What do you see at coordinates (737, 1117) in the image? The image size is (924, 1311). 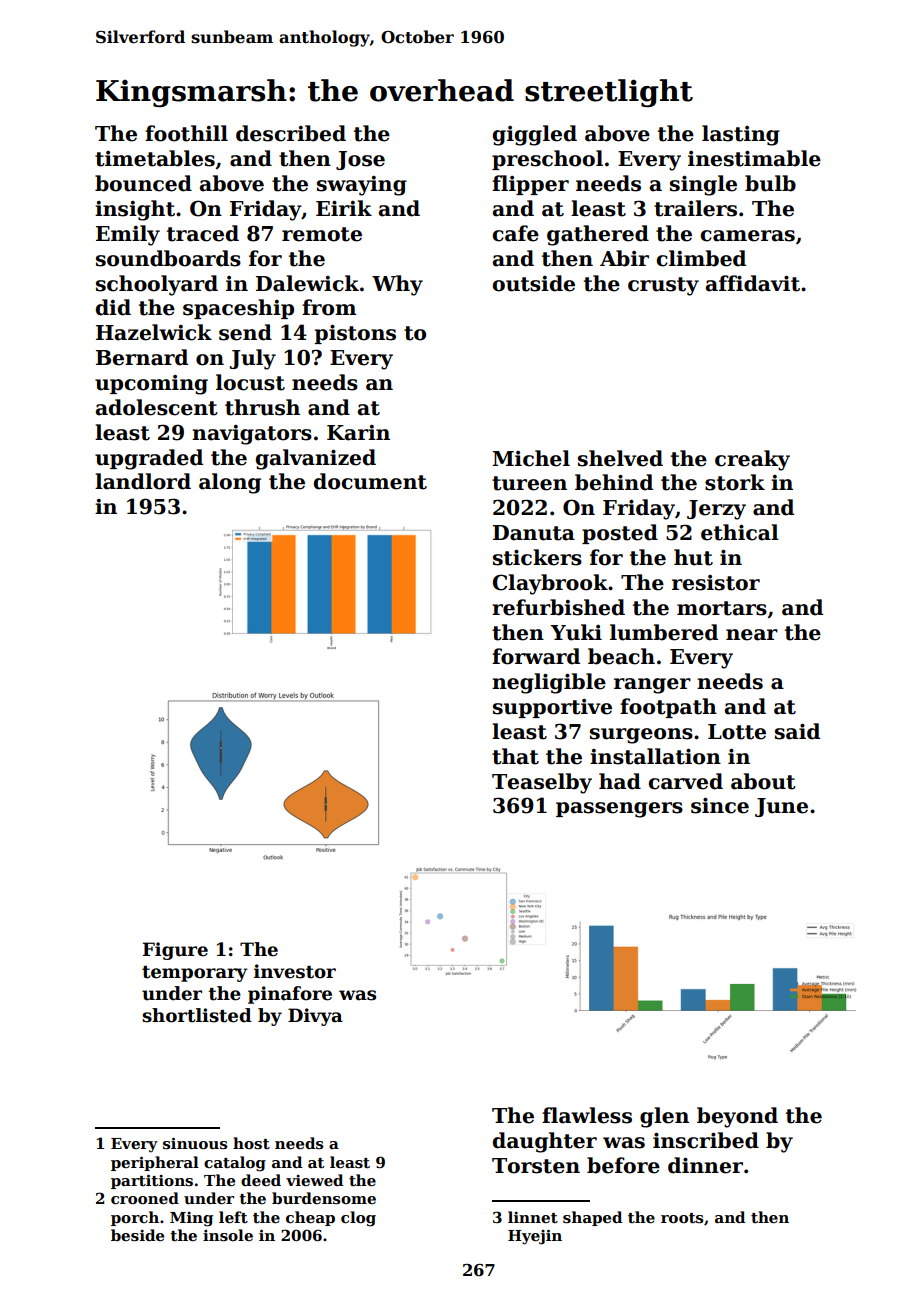 I see `beyond` at bounding box center [737, 1117].
